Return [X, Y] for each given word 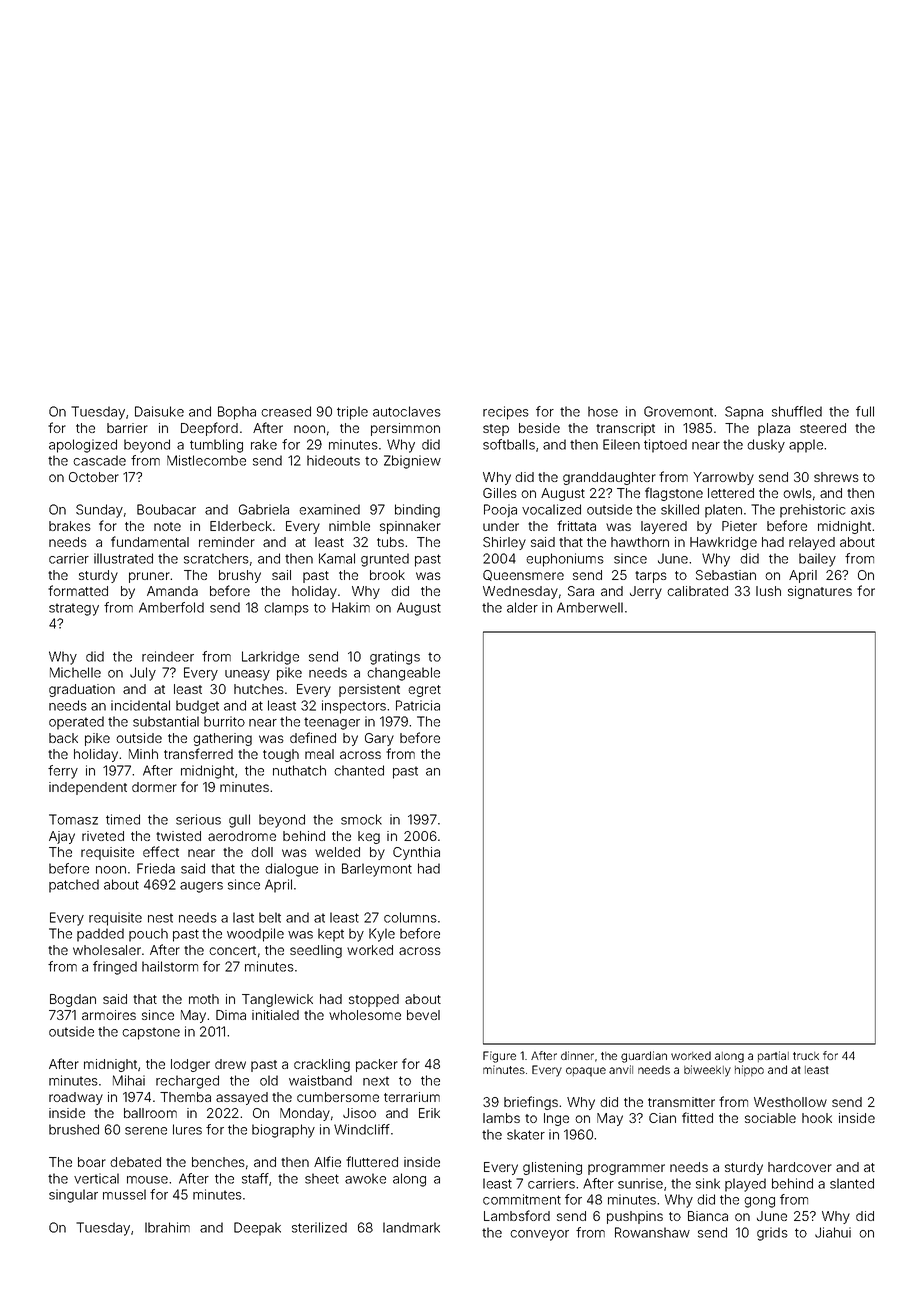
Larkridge [270, 658]
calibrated [697, 591]
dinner [577, 1055]
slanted [852, 1183]
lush [768, 591]
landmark [411, 1227]
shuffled [797, 411]
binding [417, 511]
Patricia [418, 705]
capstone [151, 1033]
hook [817, 1118]
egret [424, 691]
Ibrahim [167, 1227]
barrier [127, 428]
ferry [63, 772]
